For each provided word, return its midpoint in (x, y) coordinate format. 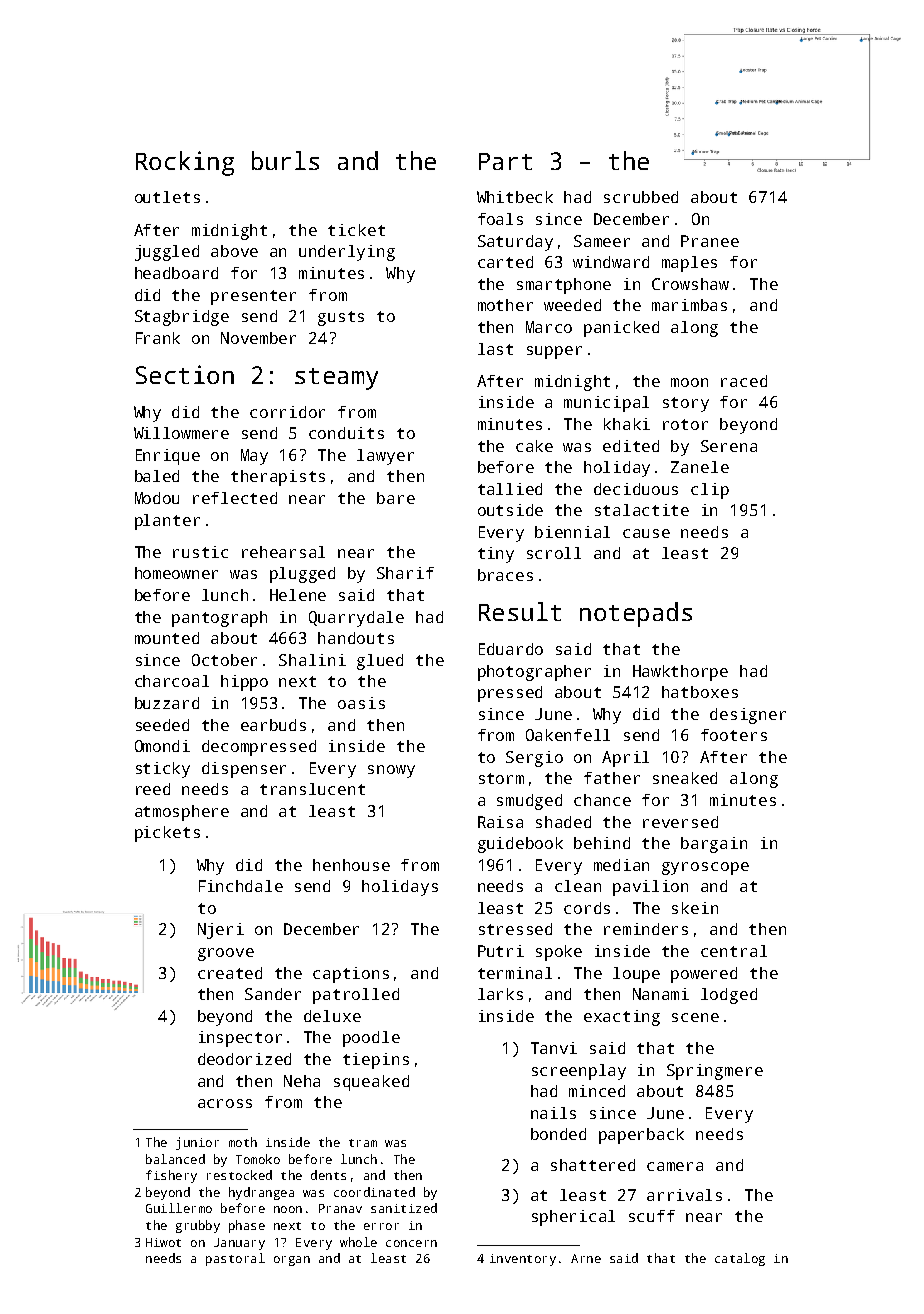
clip (710, 491)
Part (505, 161)
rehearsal (283, 552)
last (495, 349)
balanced (175, 1159)
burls (285, 160)
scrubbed (641, 197)
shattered (593, 1165)
